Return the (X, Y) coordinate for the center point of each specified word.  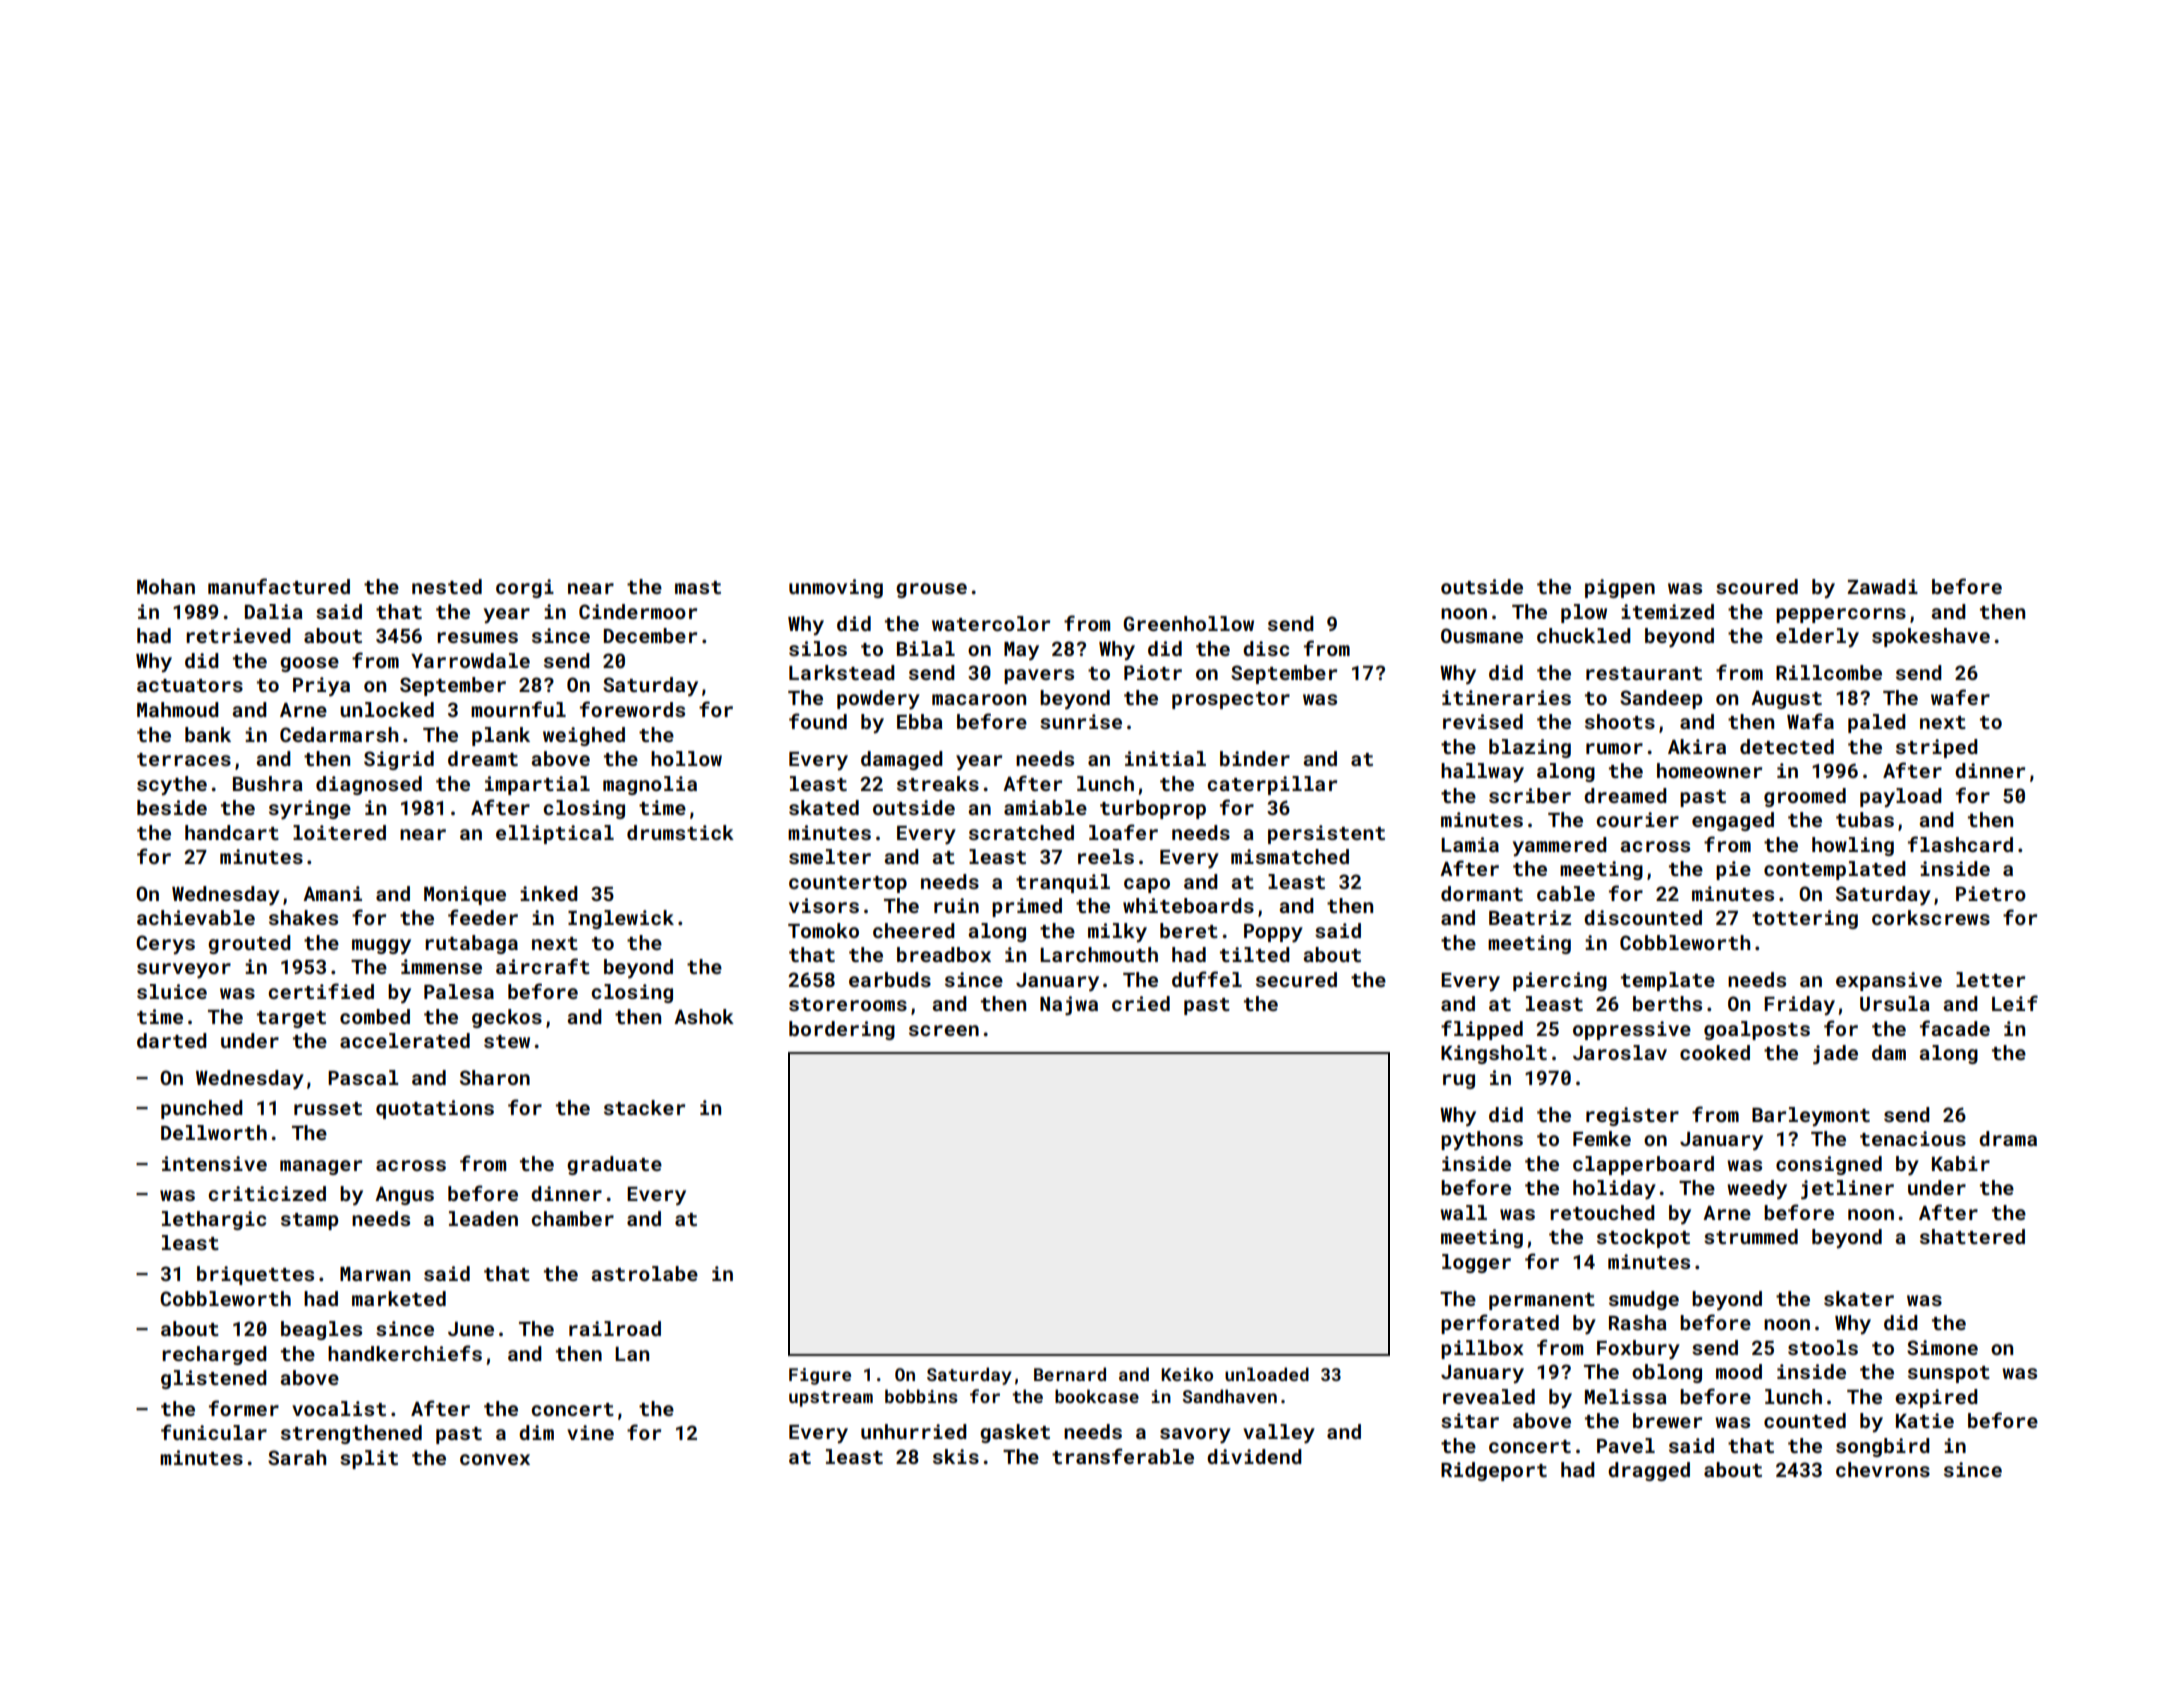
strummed (1751, 1236)
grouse (931, 590)
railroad (615, 1328)
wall (1463, 1212)
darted (172, 1040)
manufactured (279, 586)
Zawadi (1883, 586)
